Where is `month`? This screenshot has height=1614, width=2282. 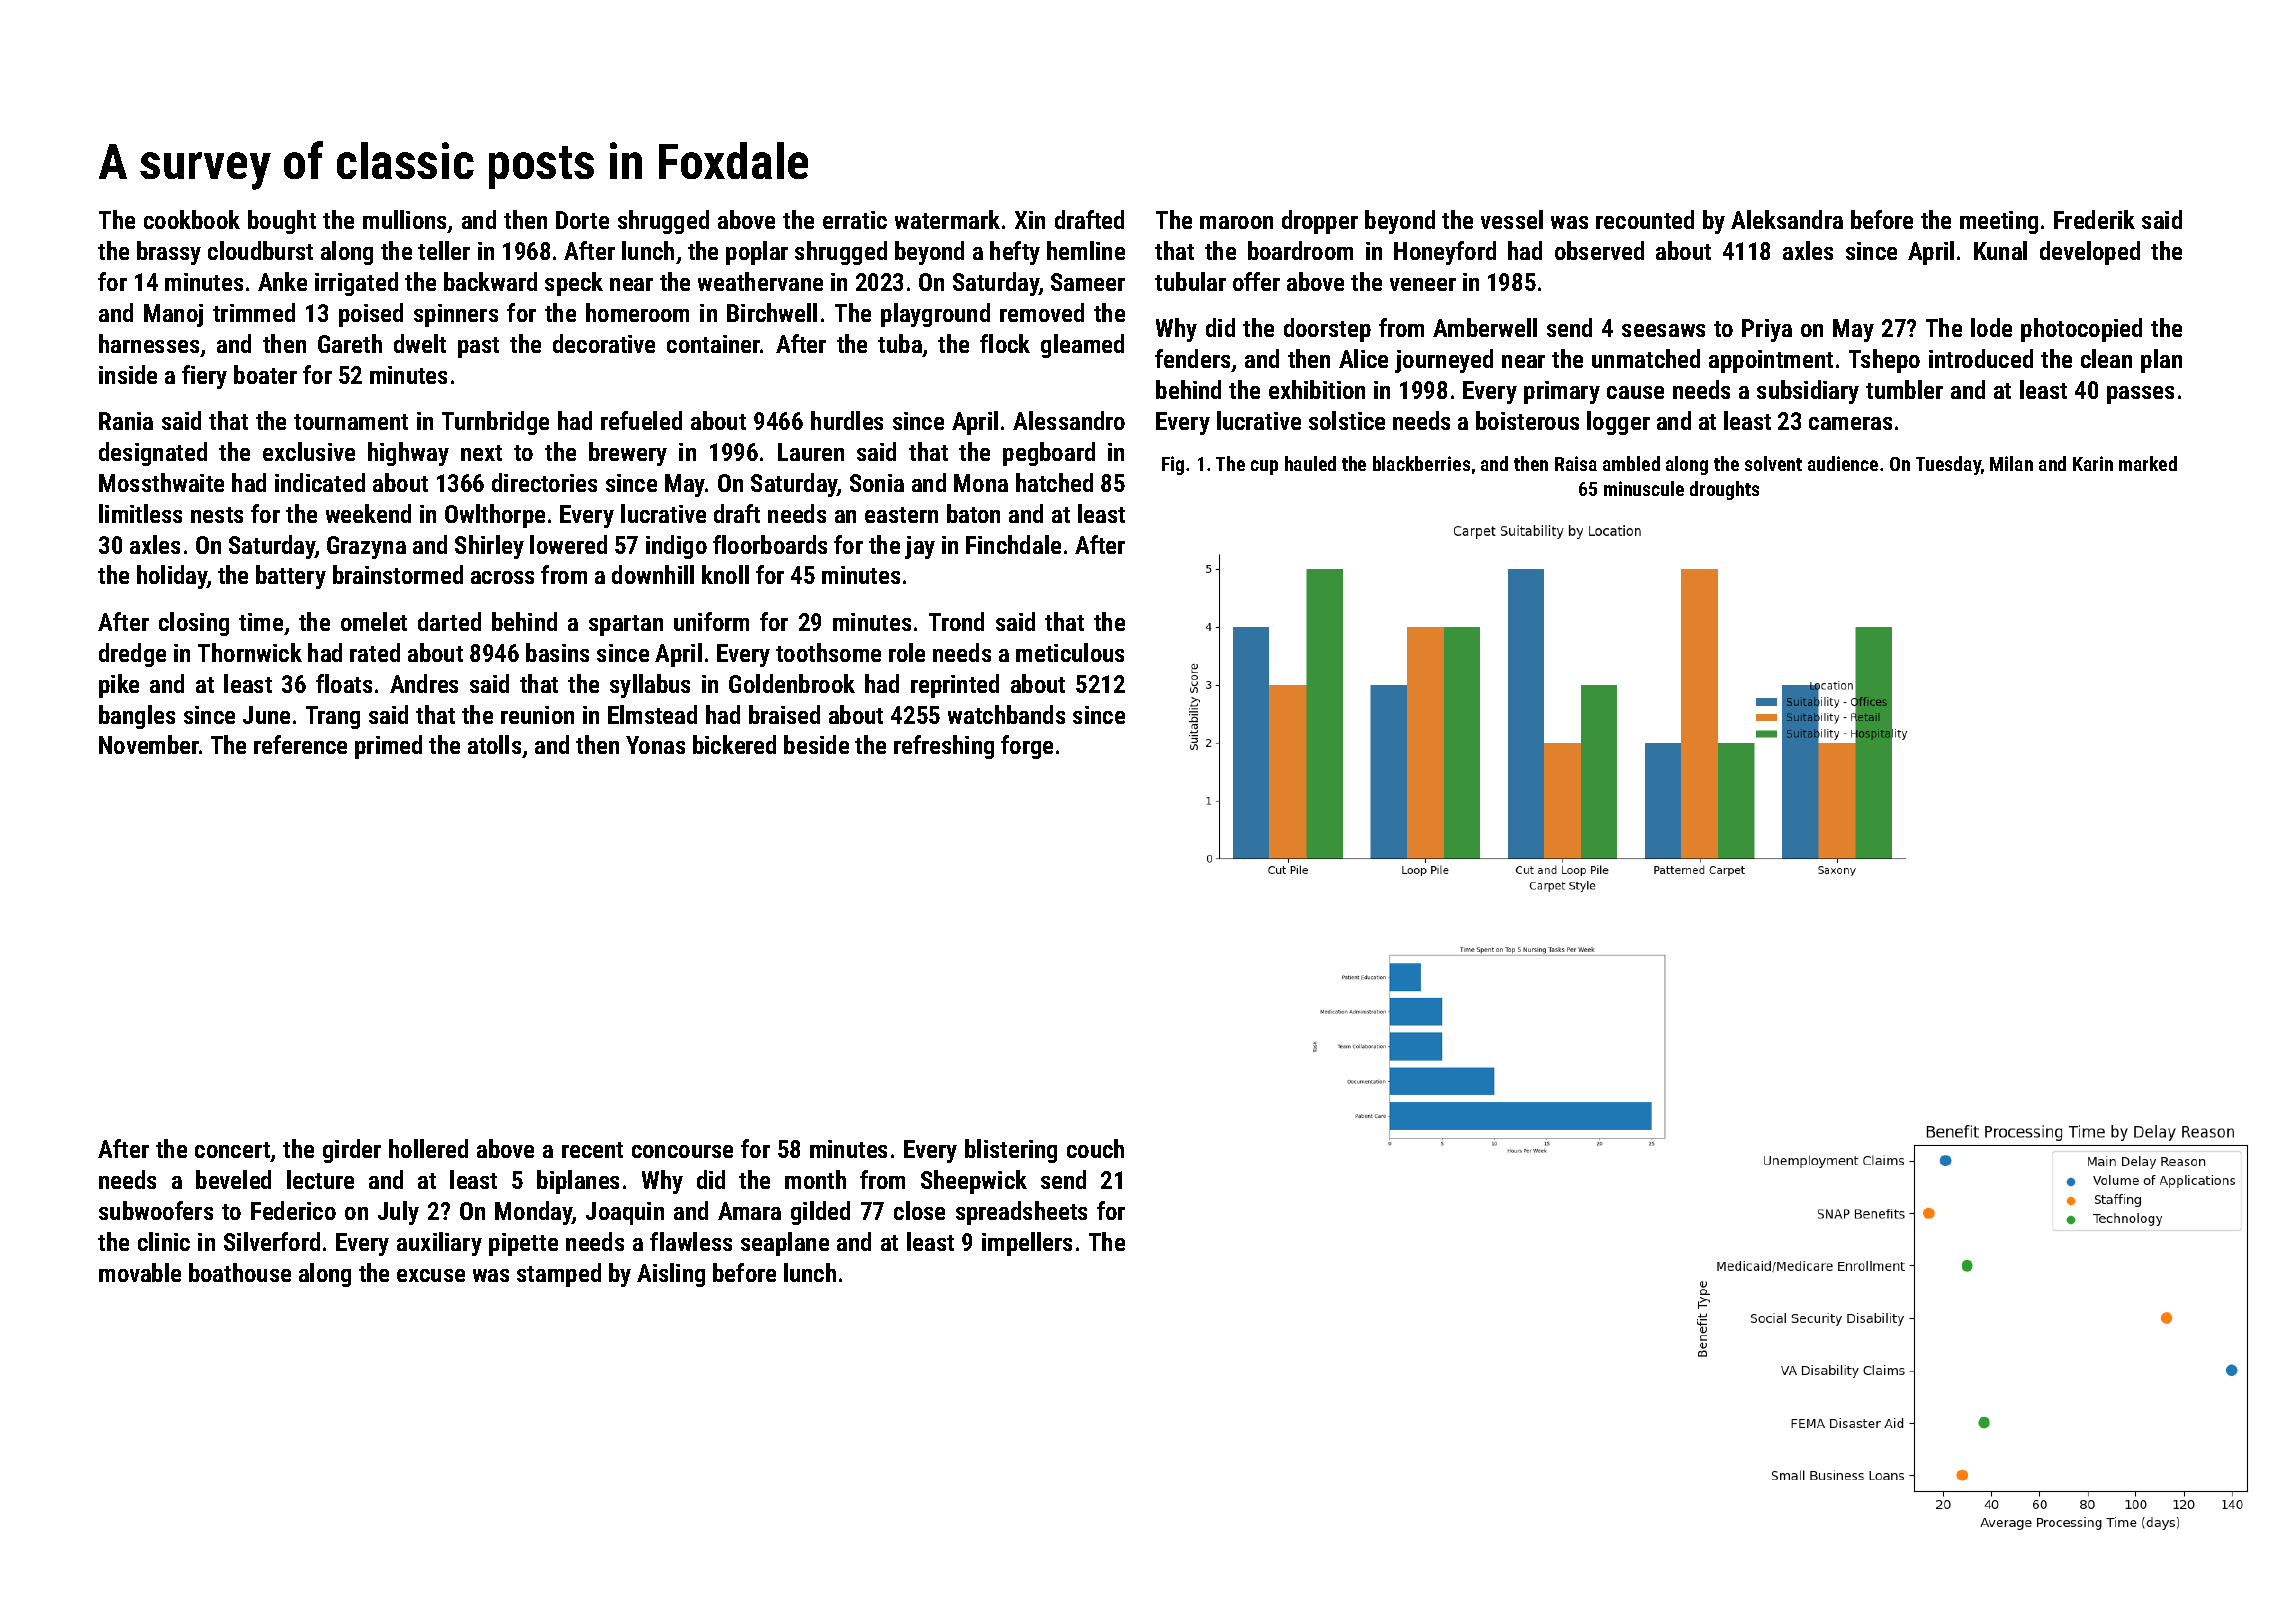 month is located at coordinates (815, 1179).
